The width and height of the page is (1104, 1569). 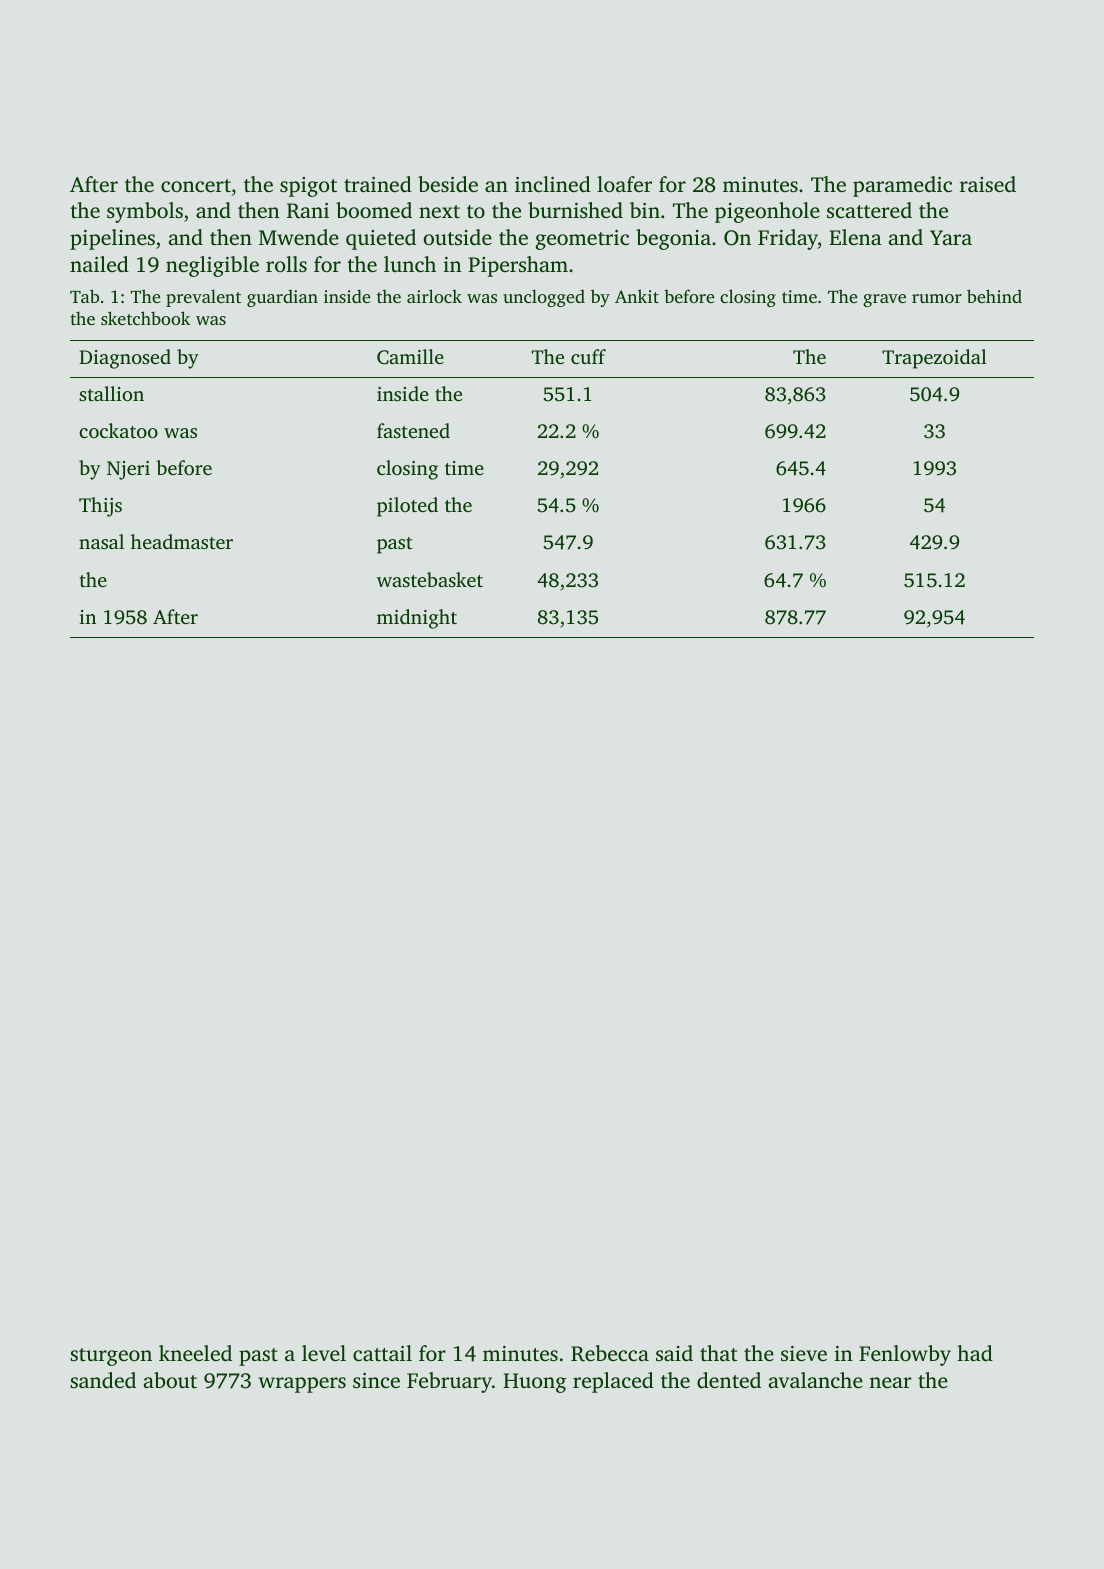 What do you see at coordinates (645, 210) in the page?
I see `bin` at bounding box center [645, 210].
